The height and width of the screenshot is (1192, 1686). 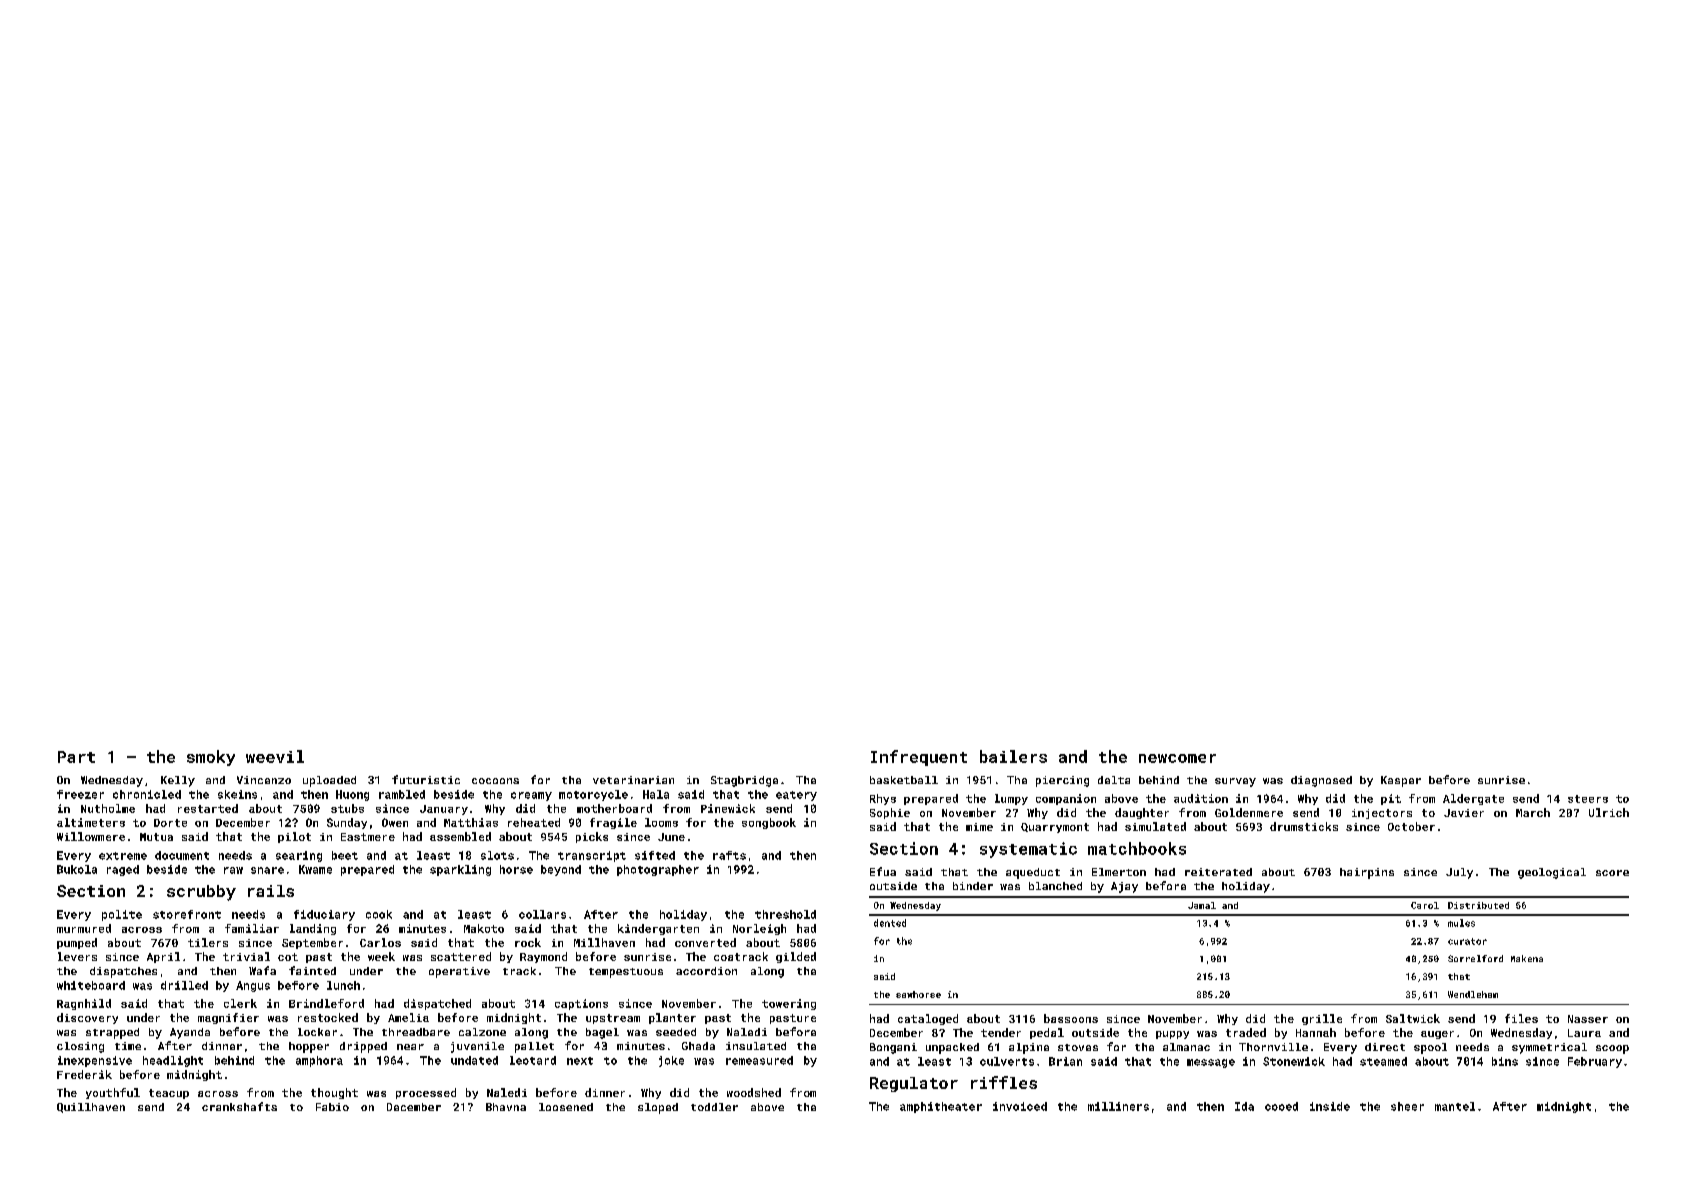 I want to click on familiar, so click(x=252, y=928).
